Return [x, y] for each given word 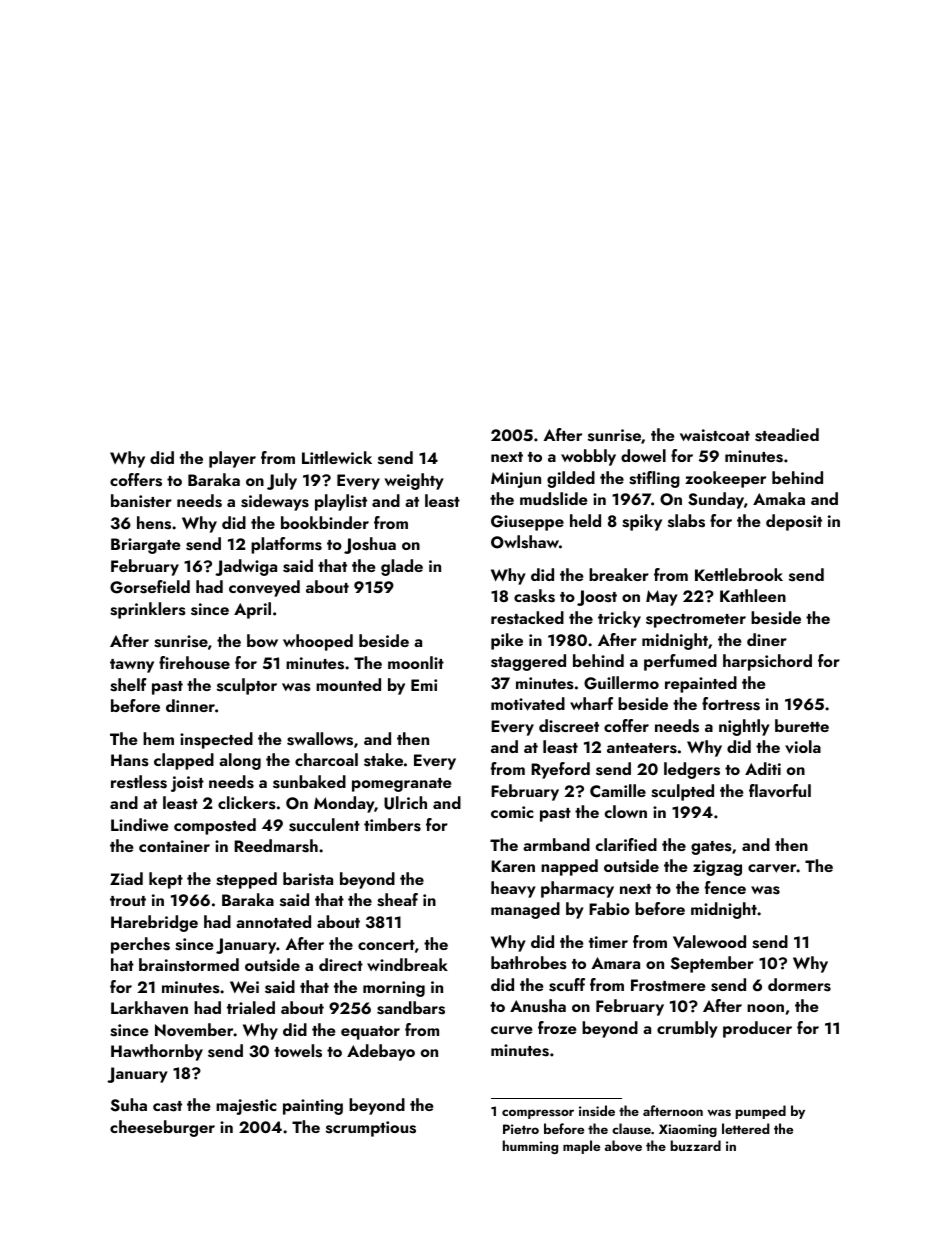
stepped [246, 880]
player [232, 459]
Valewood [709, 941]
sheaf [397, 900]
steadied [787, 435]
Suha [128, 1105]
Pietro [521, 1129]
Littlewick [337, 457]
